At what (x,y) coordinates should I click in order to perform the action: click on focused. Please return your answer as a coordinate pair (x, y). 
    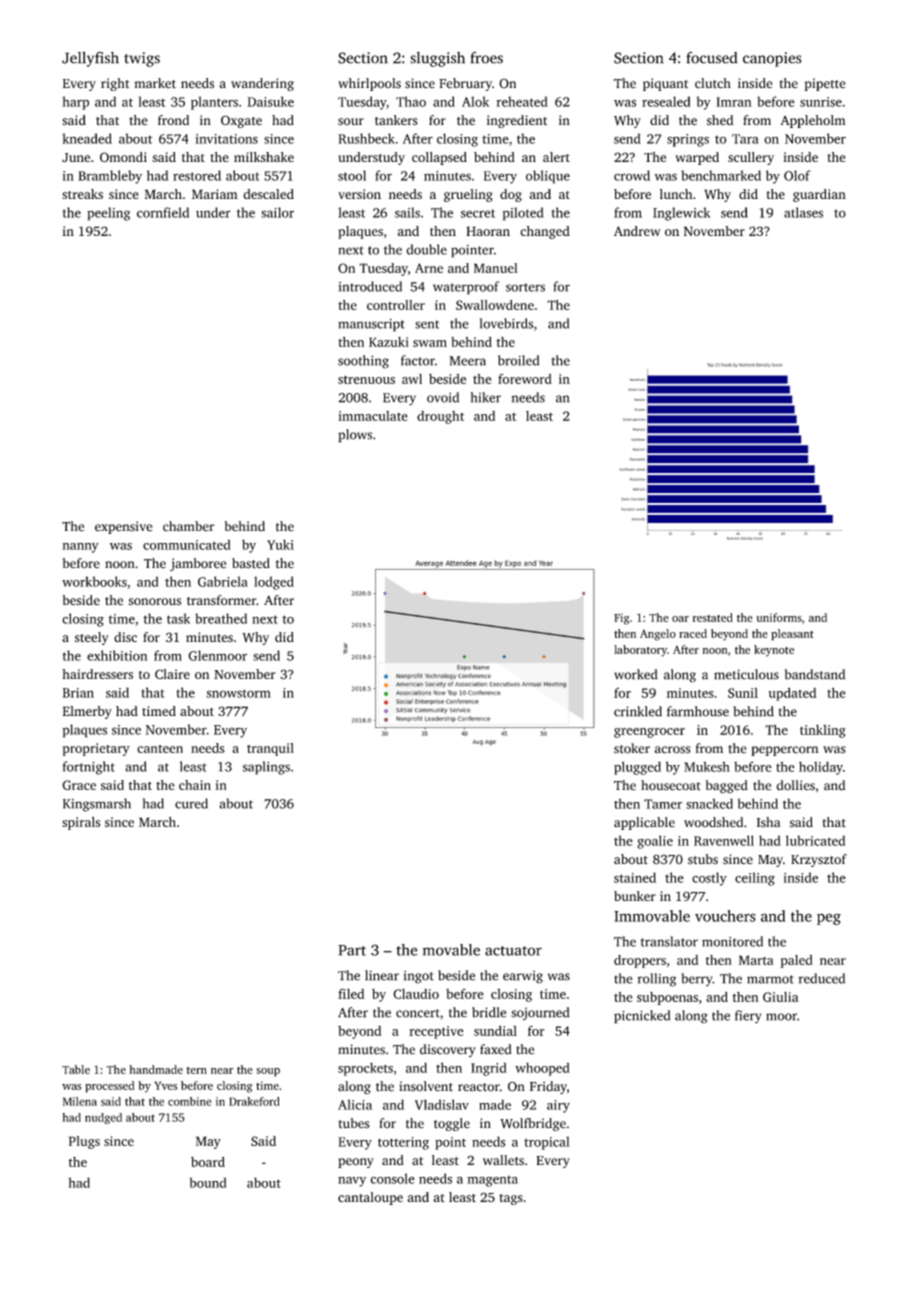
    Looking at the image, I should click on (712, 57).
